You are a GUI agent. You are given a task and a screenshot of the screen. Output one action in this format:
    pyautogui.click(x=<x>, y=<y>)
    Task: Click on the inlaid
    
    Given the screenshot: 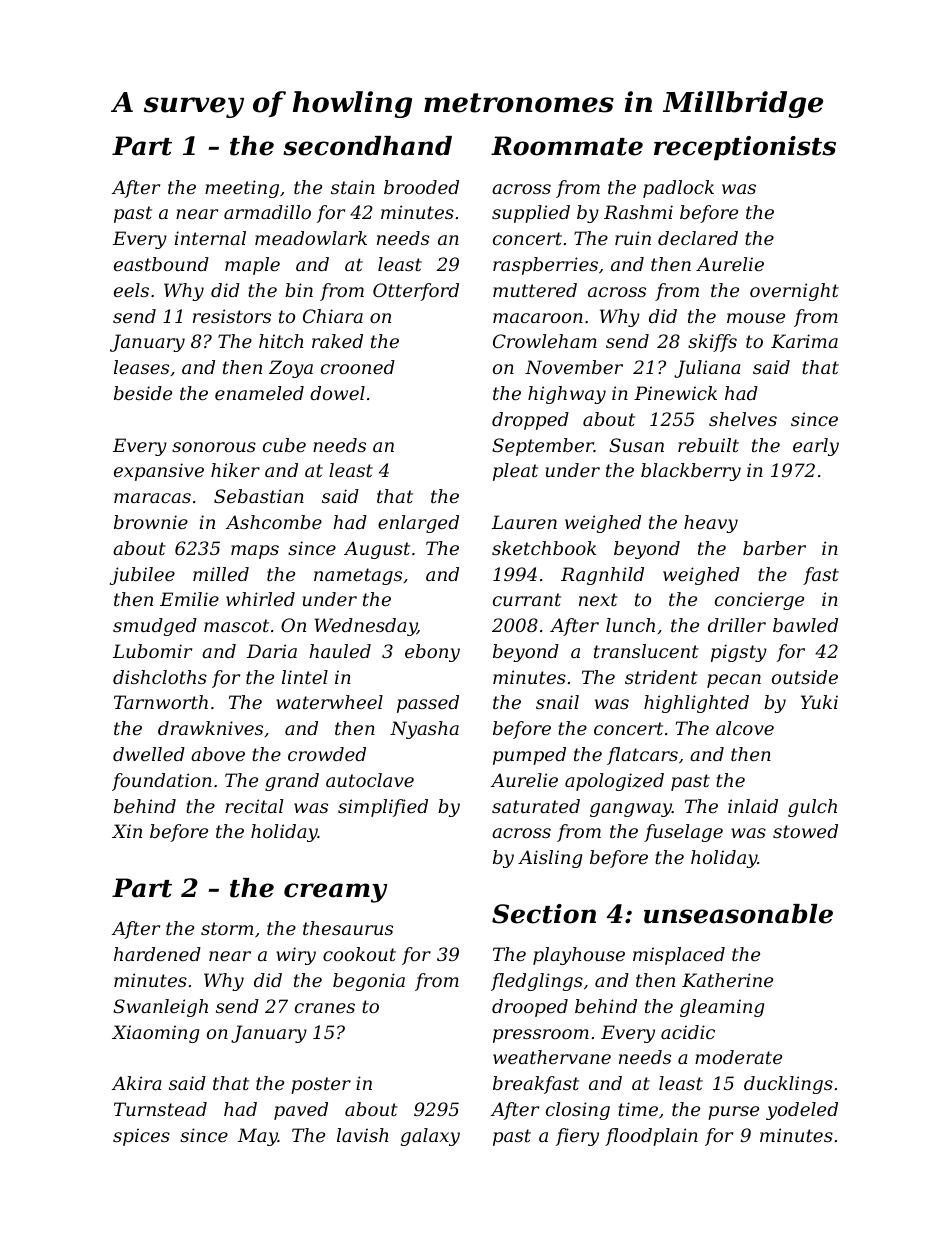 What is the action you would take?
    pyautogui.click(x=753, y=806)
